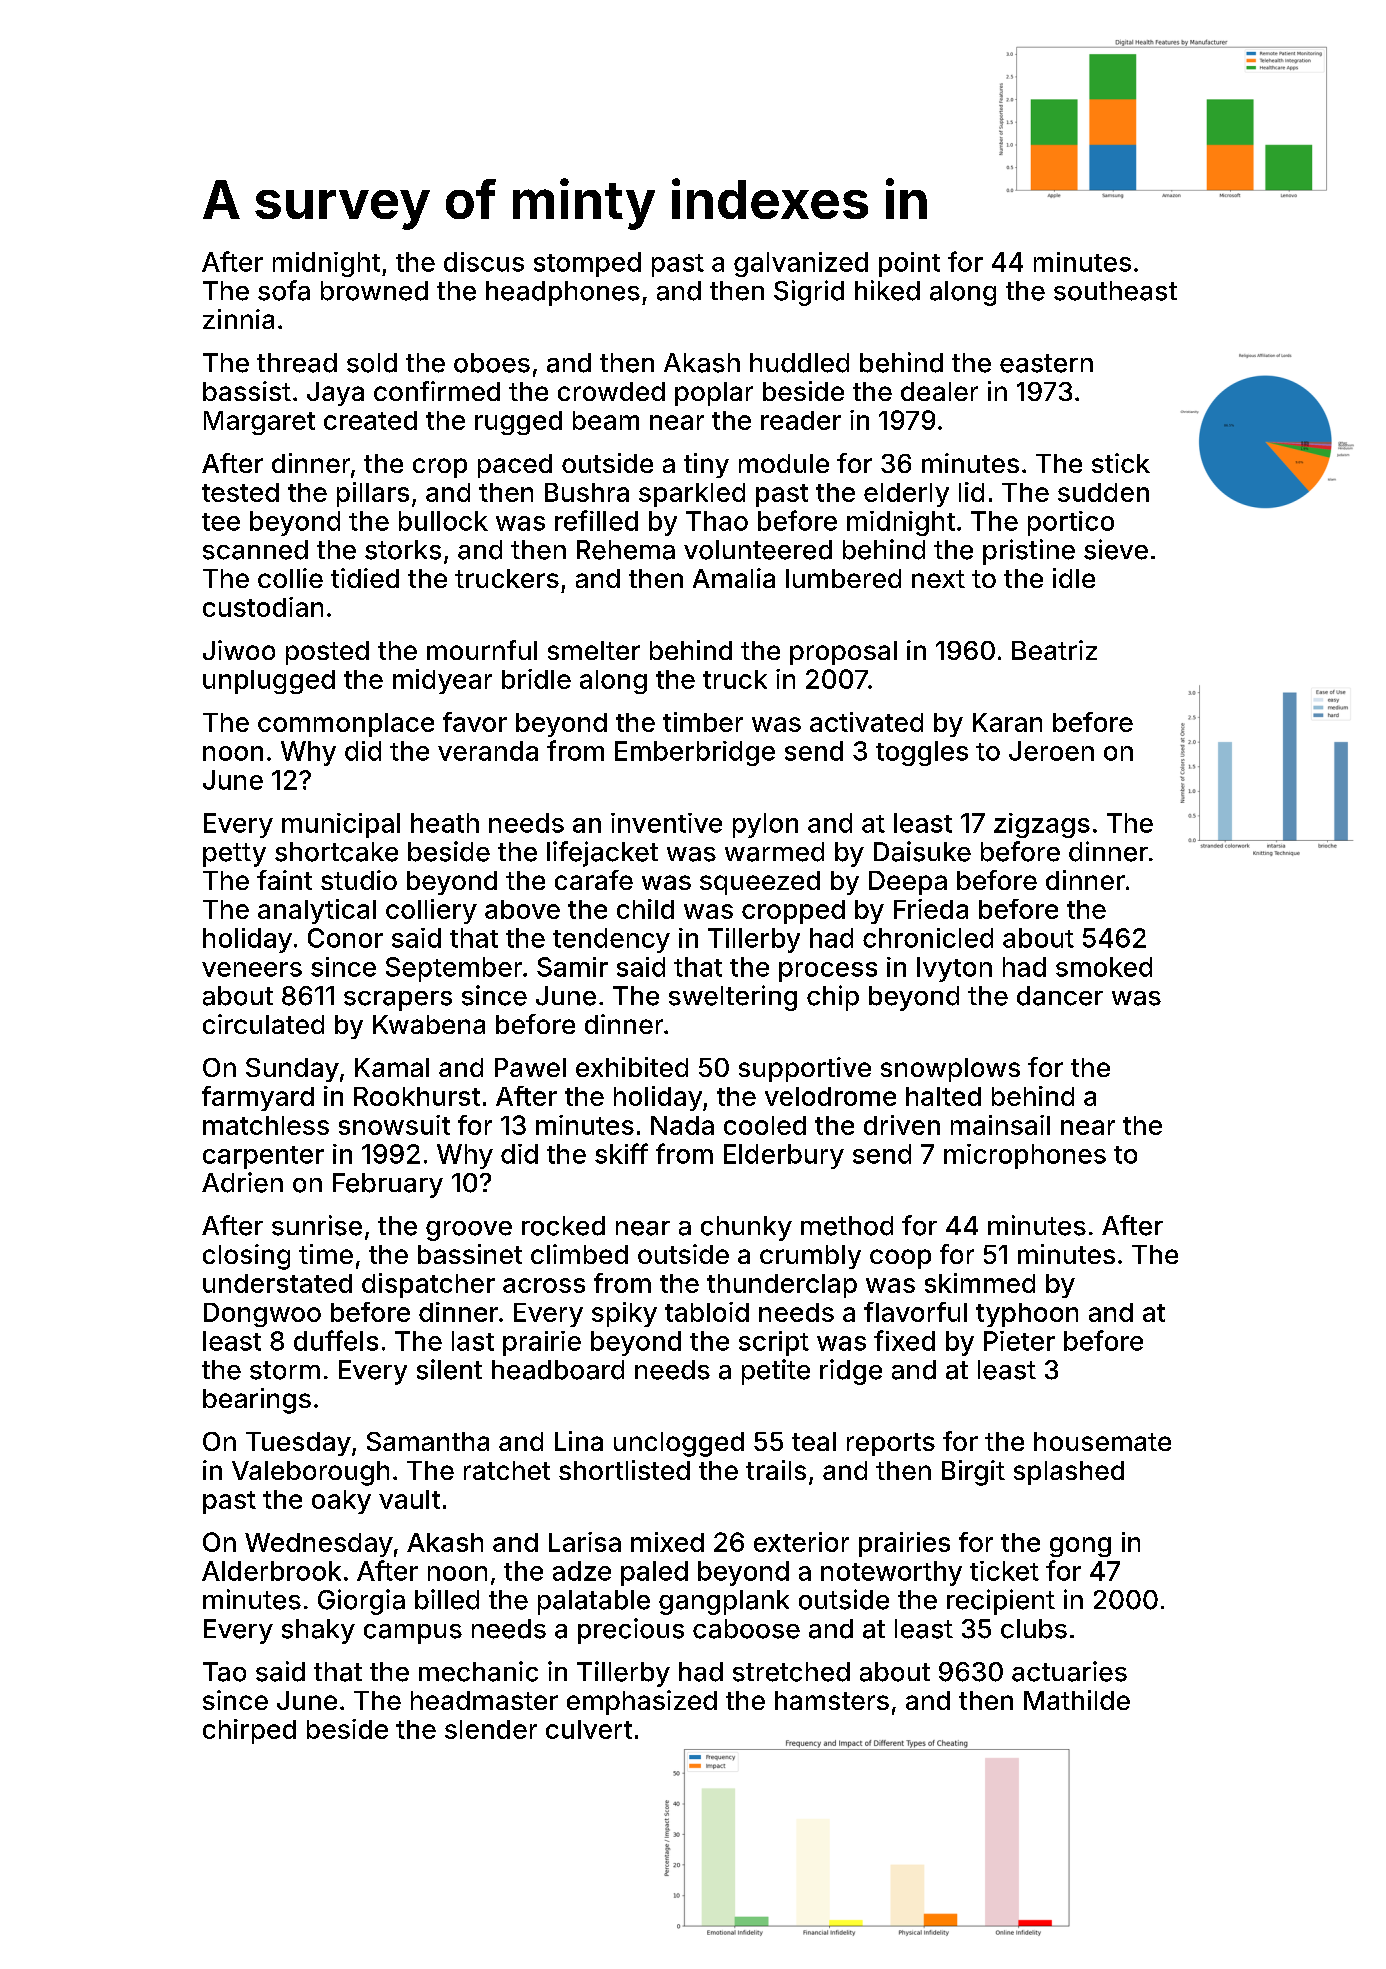 The height and width of the document is (1969, 1386). I want to click on browned, so click(374, 291).
